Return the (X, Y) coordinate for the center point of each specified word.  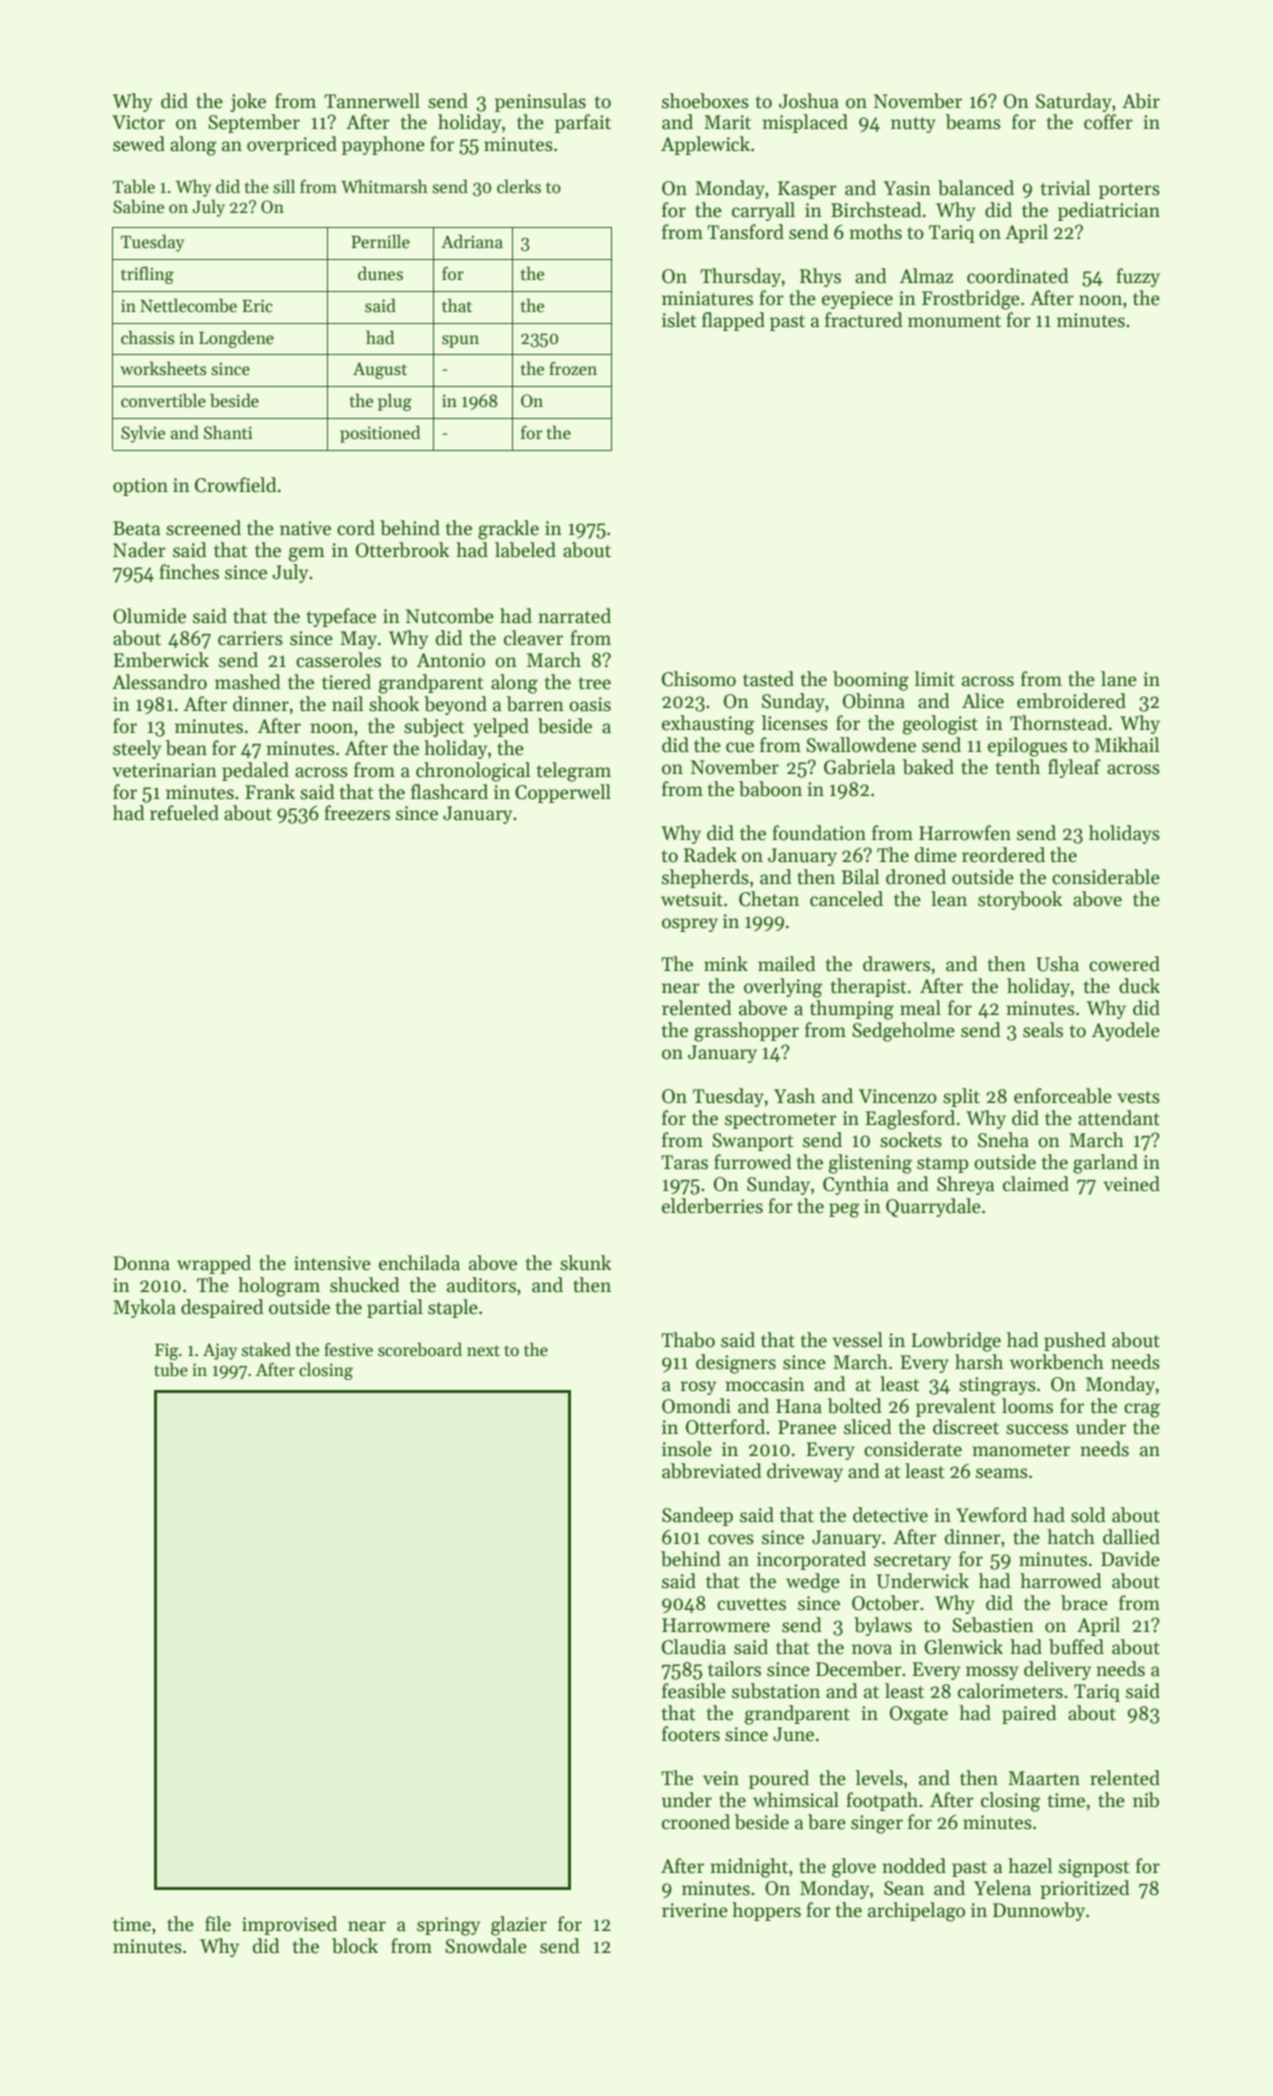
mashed (248, 682)
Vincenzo (898, 1096)
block (355, 1946)
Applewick (705, 145)
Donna (141, 1263)
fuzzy (1138, 277)
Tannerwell (372, 101)
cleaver (533, 638)
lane (1119, 679)
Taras (684, 1162)
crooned (696, 1822)
